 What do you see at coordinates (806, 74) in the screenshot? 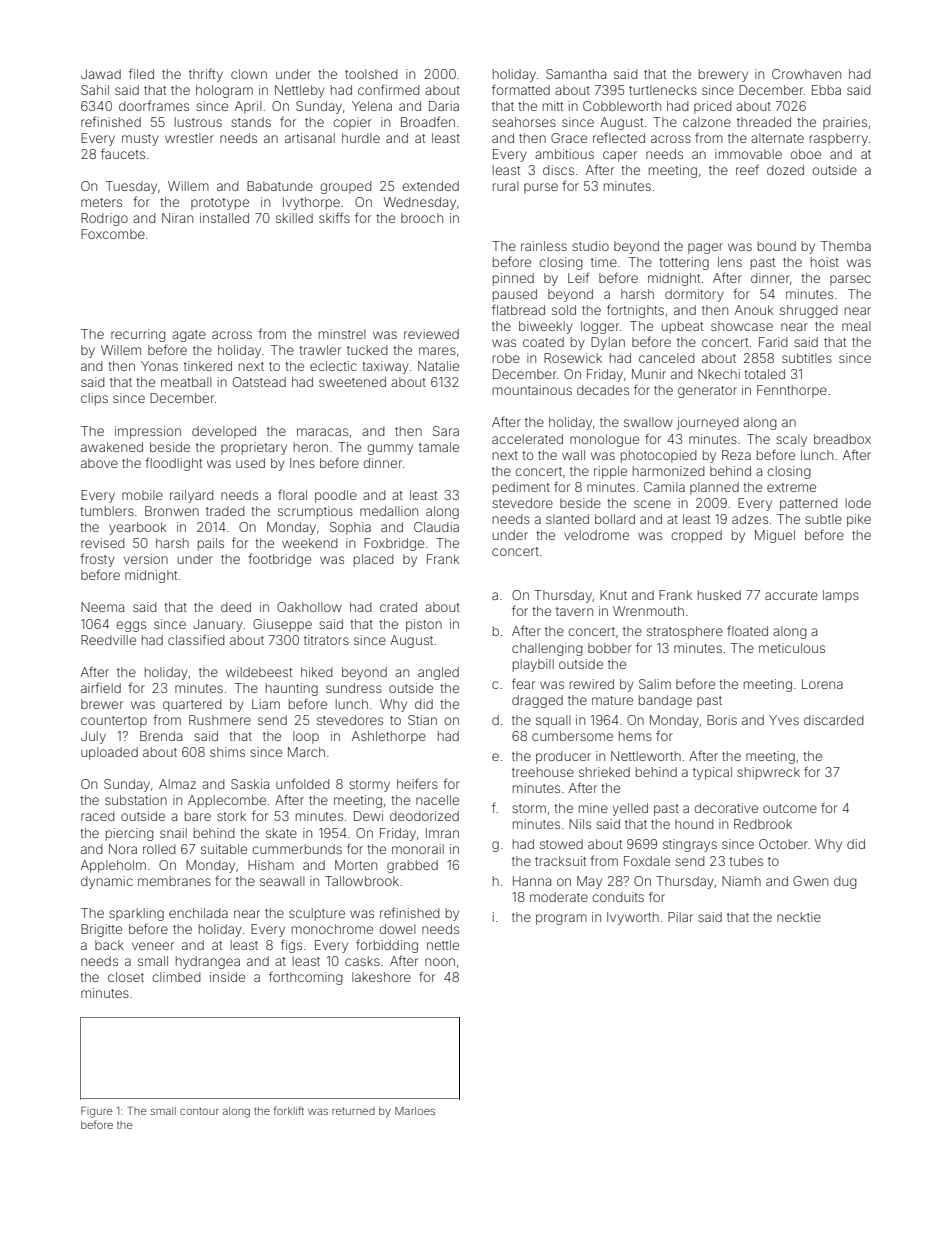
I see `Crowhaven` at bounding box center [806, 74].
